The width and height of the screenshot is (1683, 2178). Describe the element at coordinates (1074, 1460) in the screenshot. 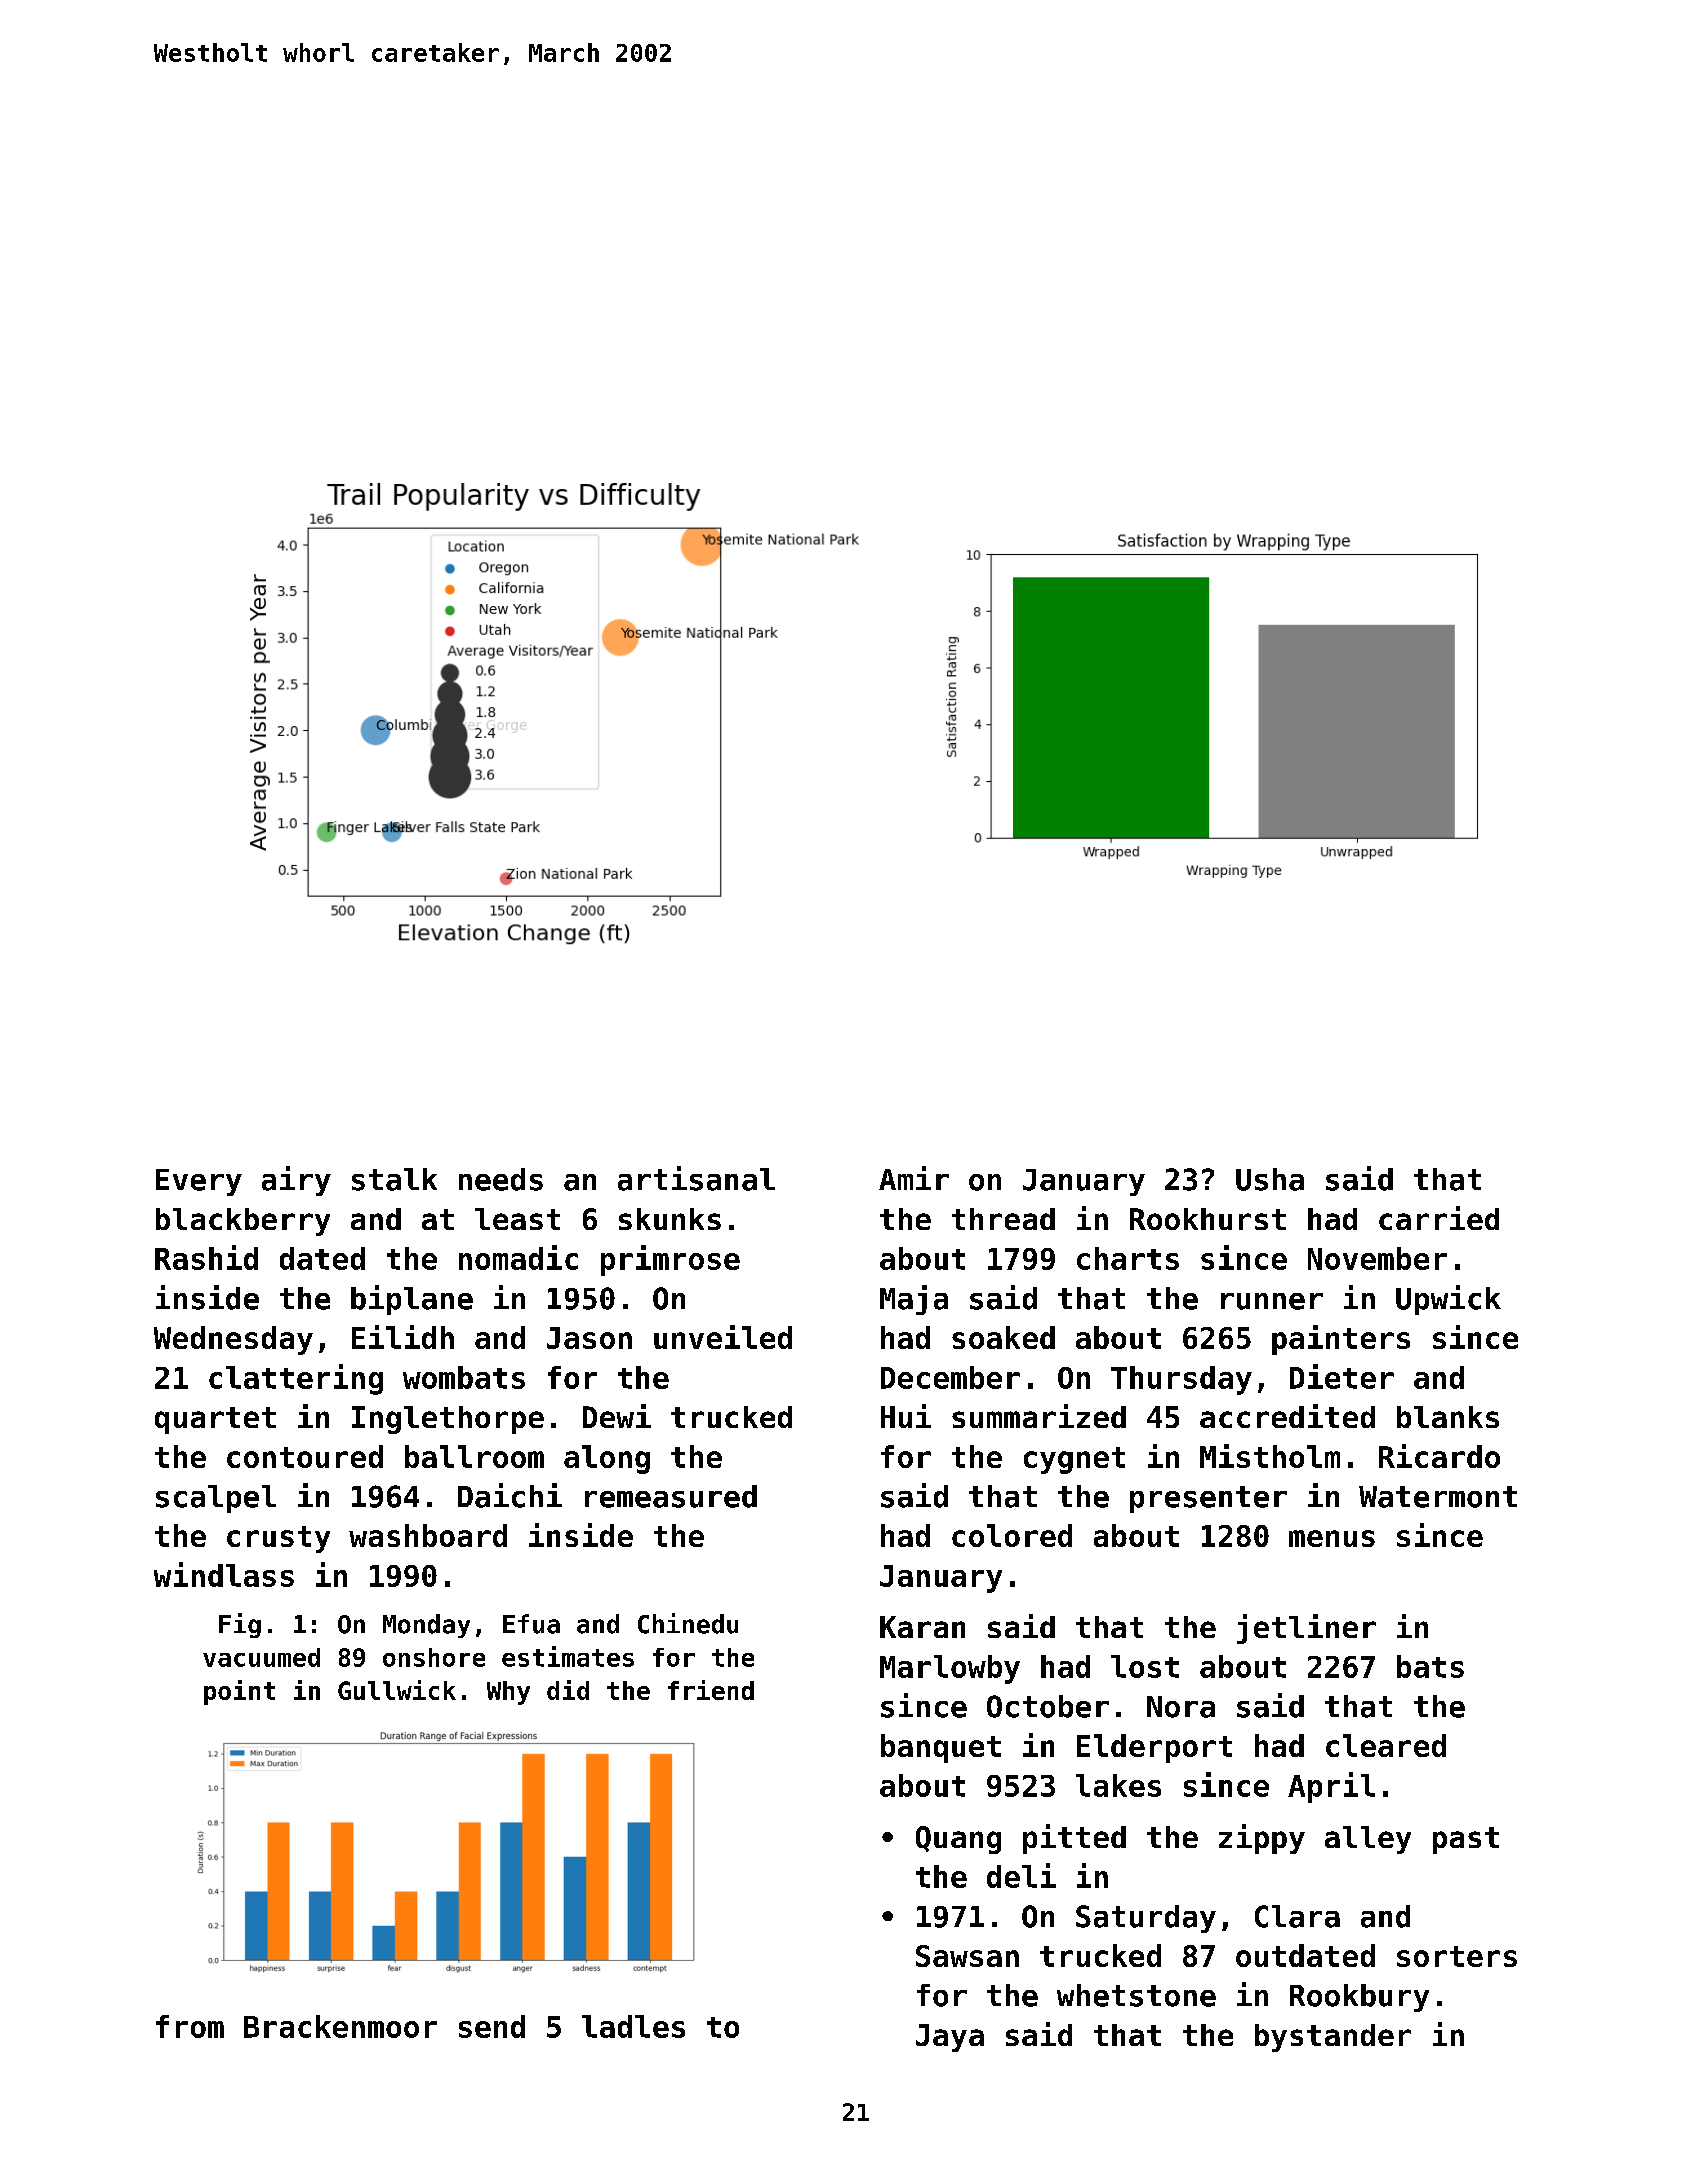

I see `cygnet` at that location.
